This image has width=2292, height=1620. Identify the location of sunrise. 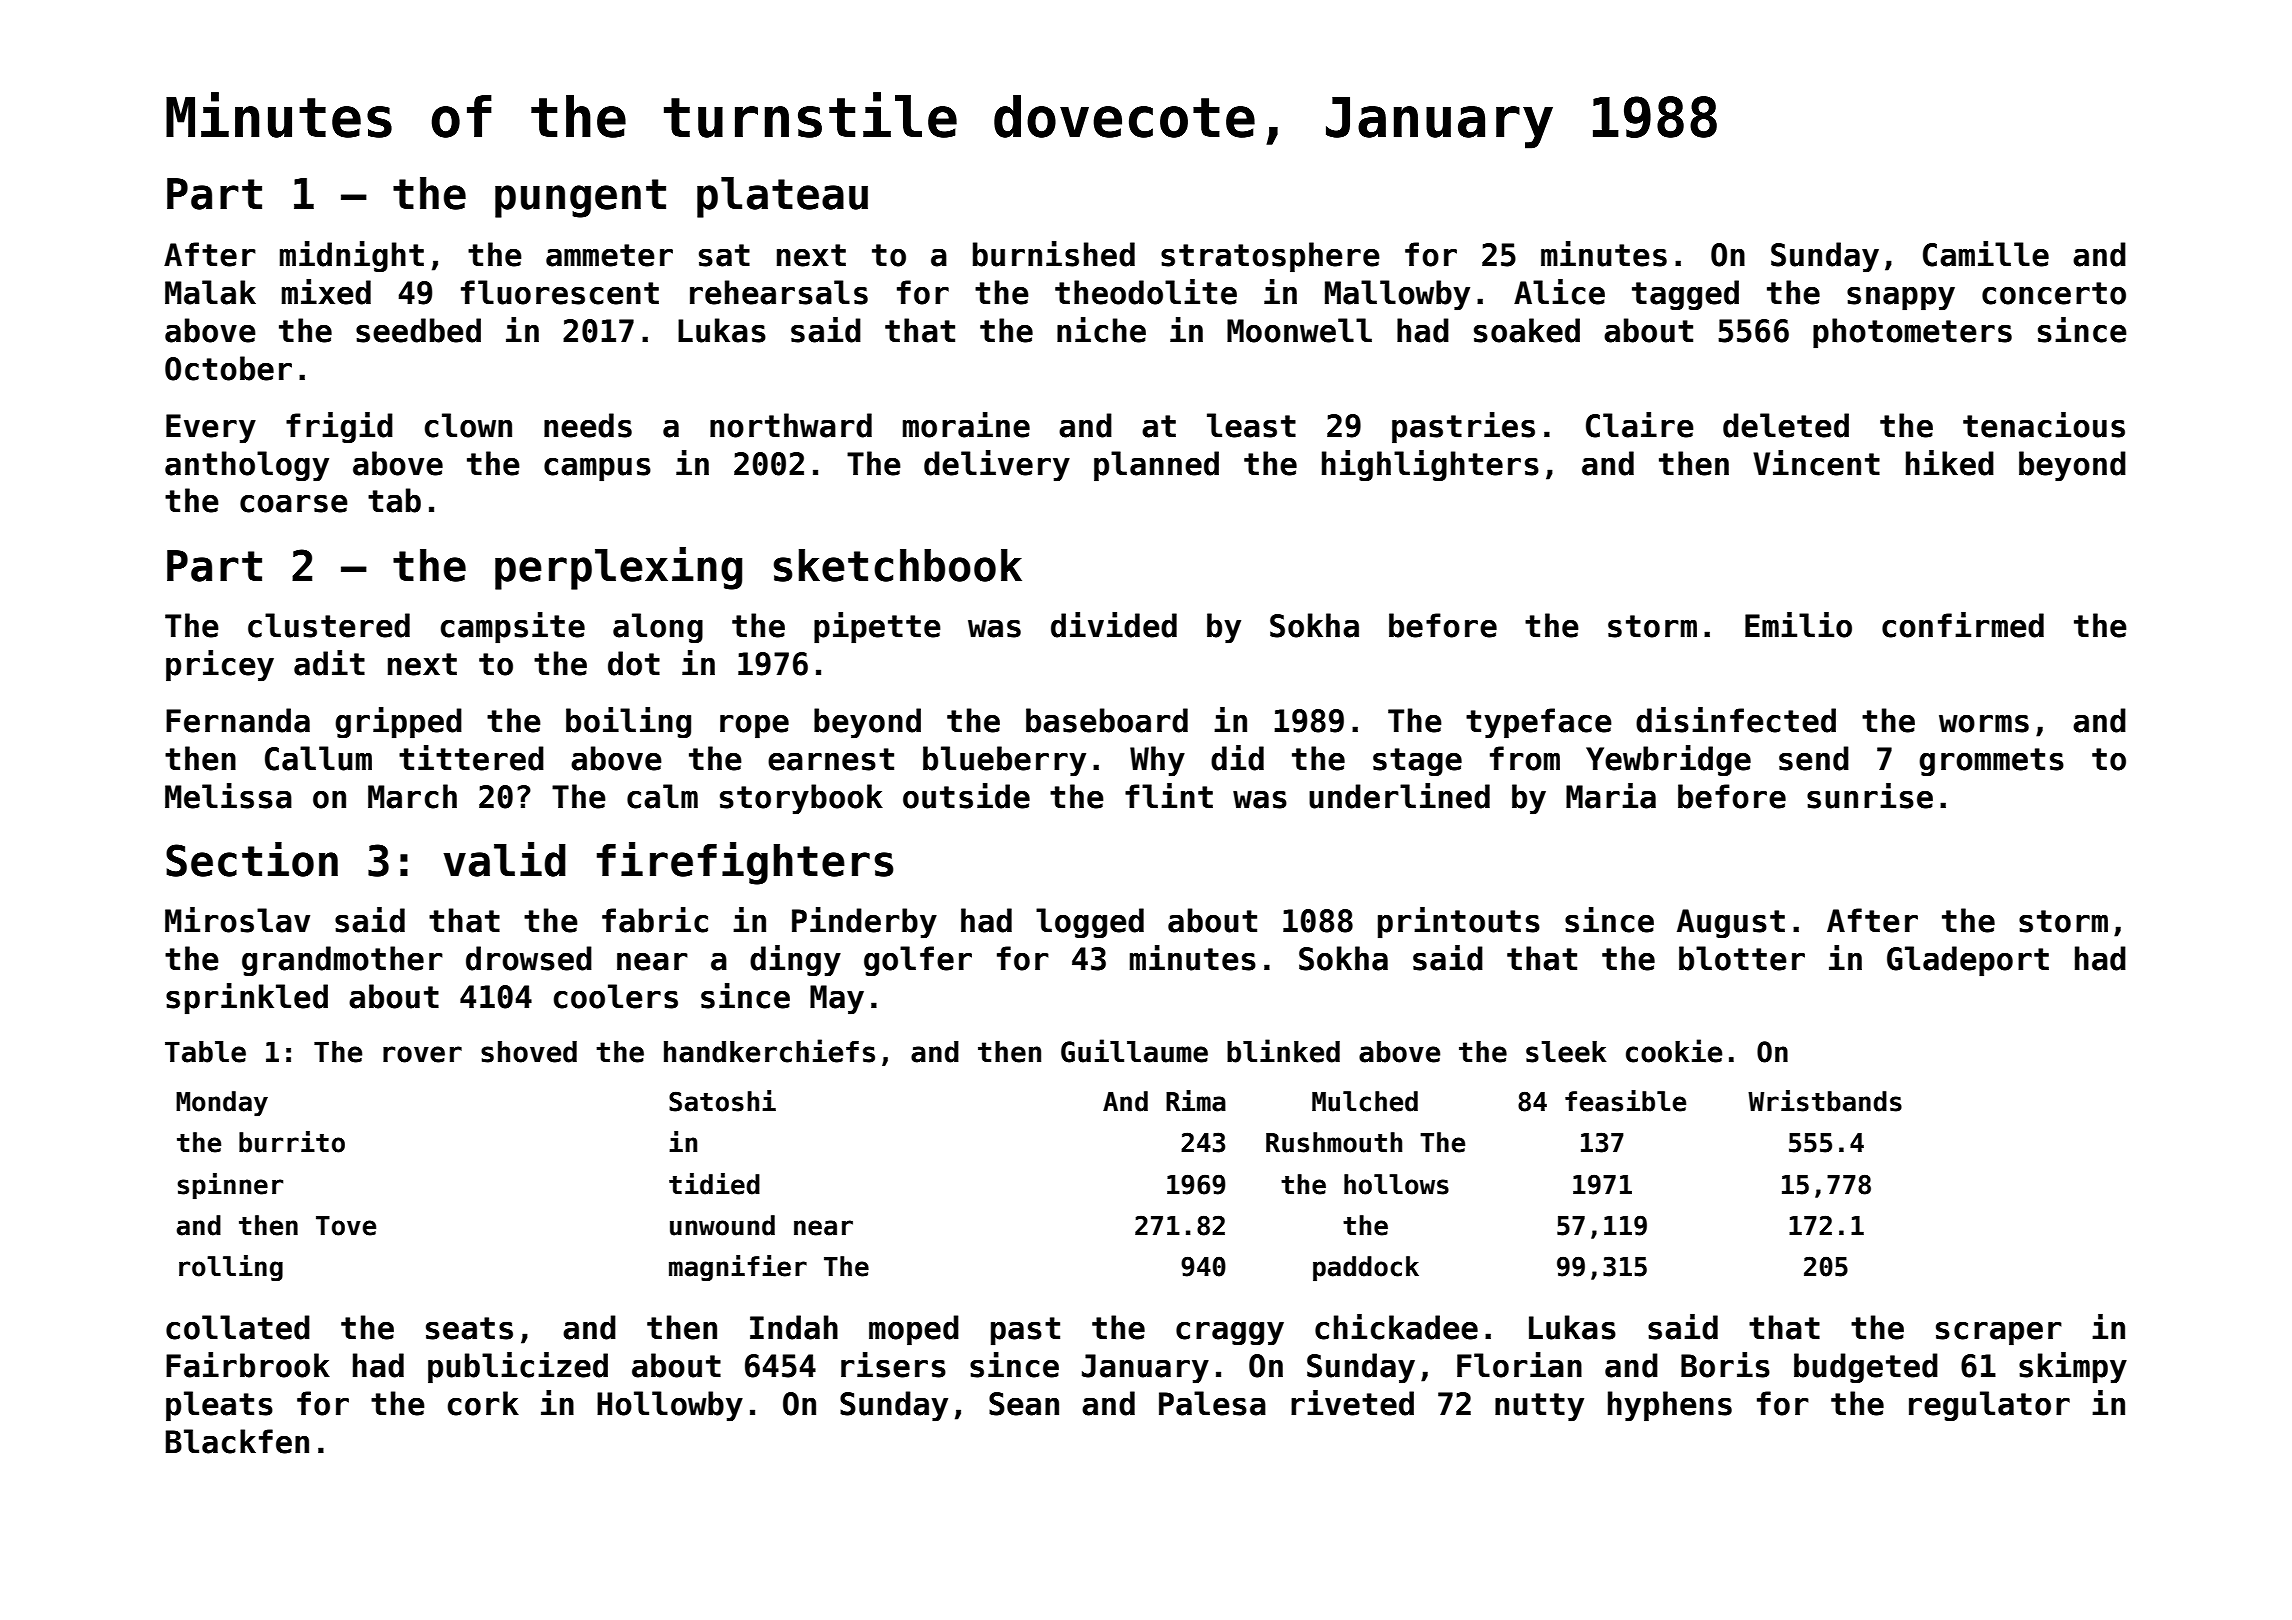
(1870, 796).
